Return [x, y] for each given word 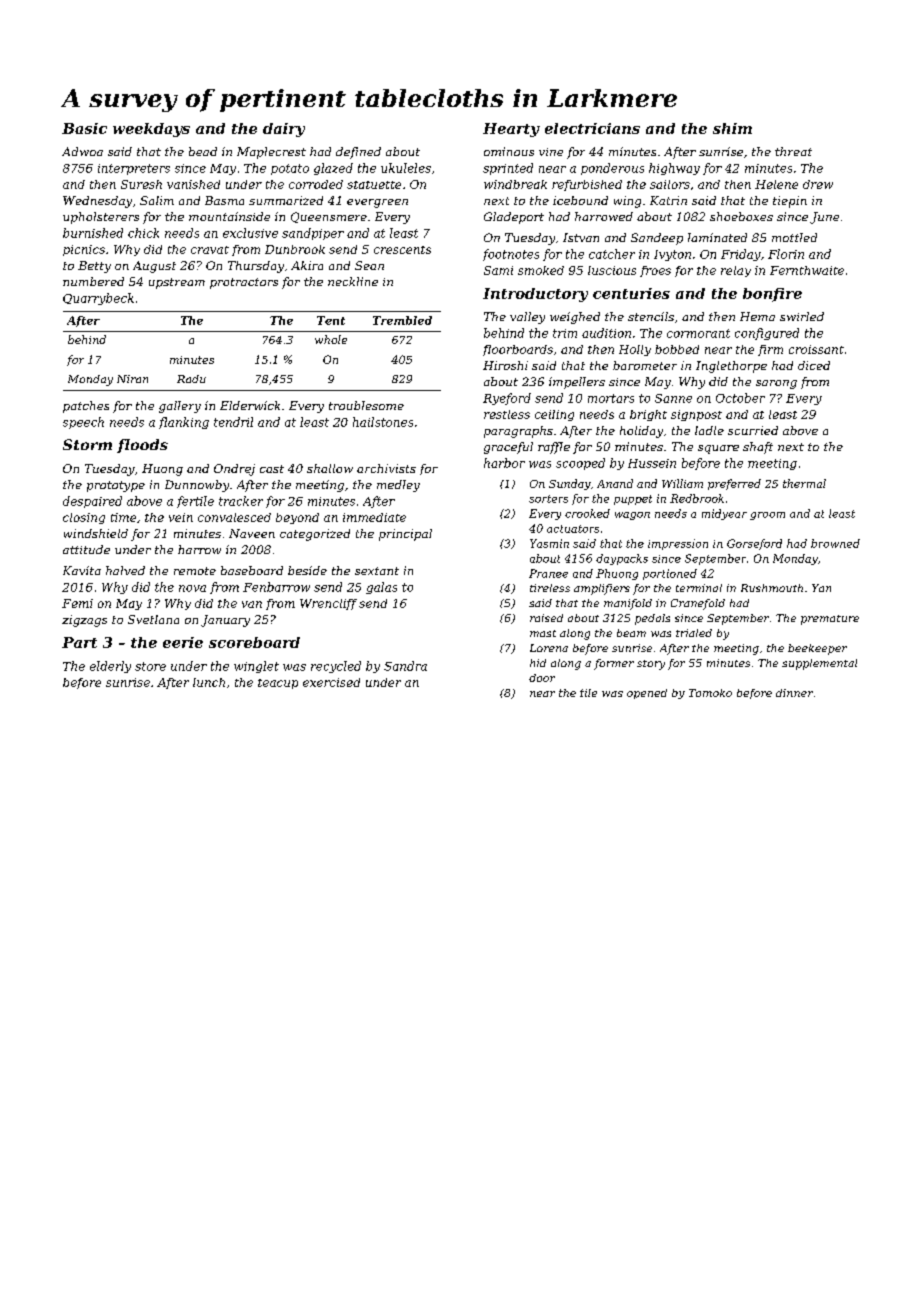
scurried [753, 430]
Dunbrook [295, 249]
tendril [233, 422]
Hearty [511, 130]
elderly [110, 667]
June [824, 218]
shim [732, 128]
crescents [402, 250]
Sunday [570, 484]
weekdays [151, 130]
